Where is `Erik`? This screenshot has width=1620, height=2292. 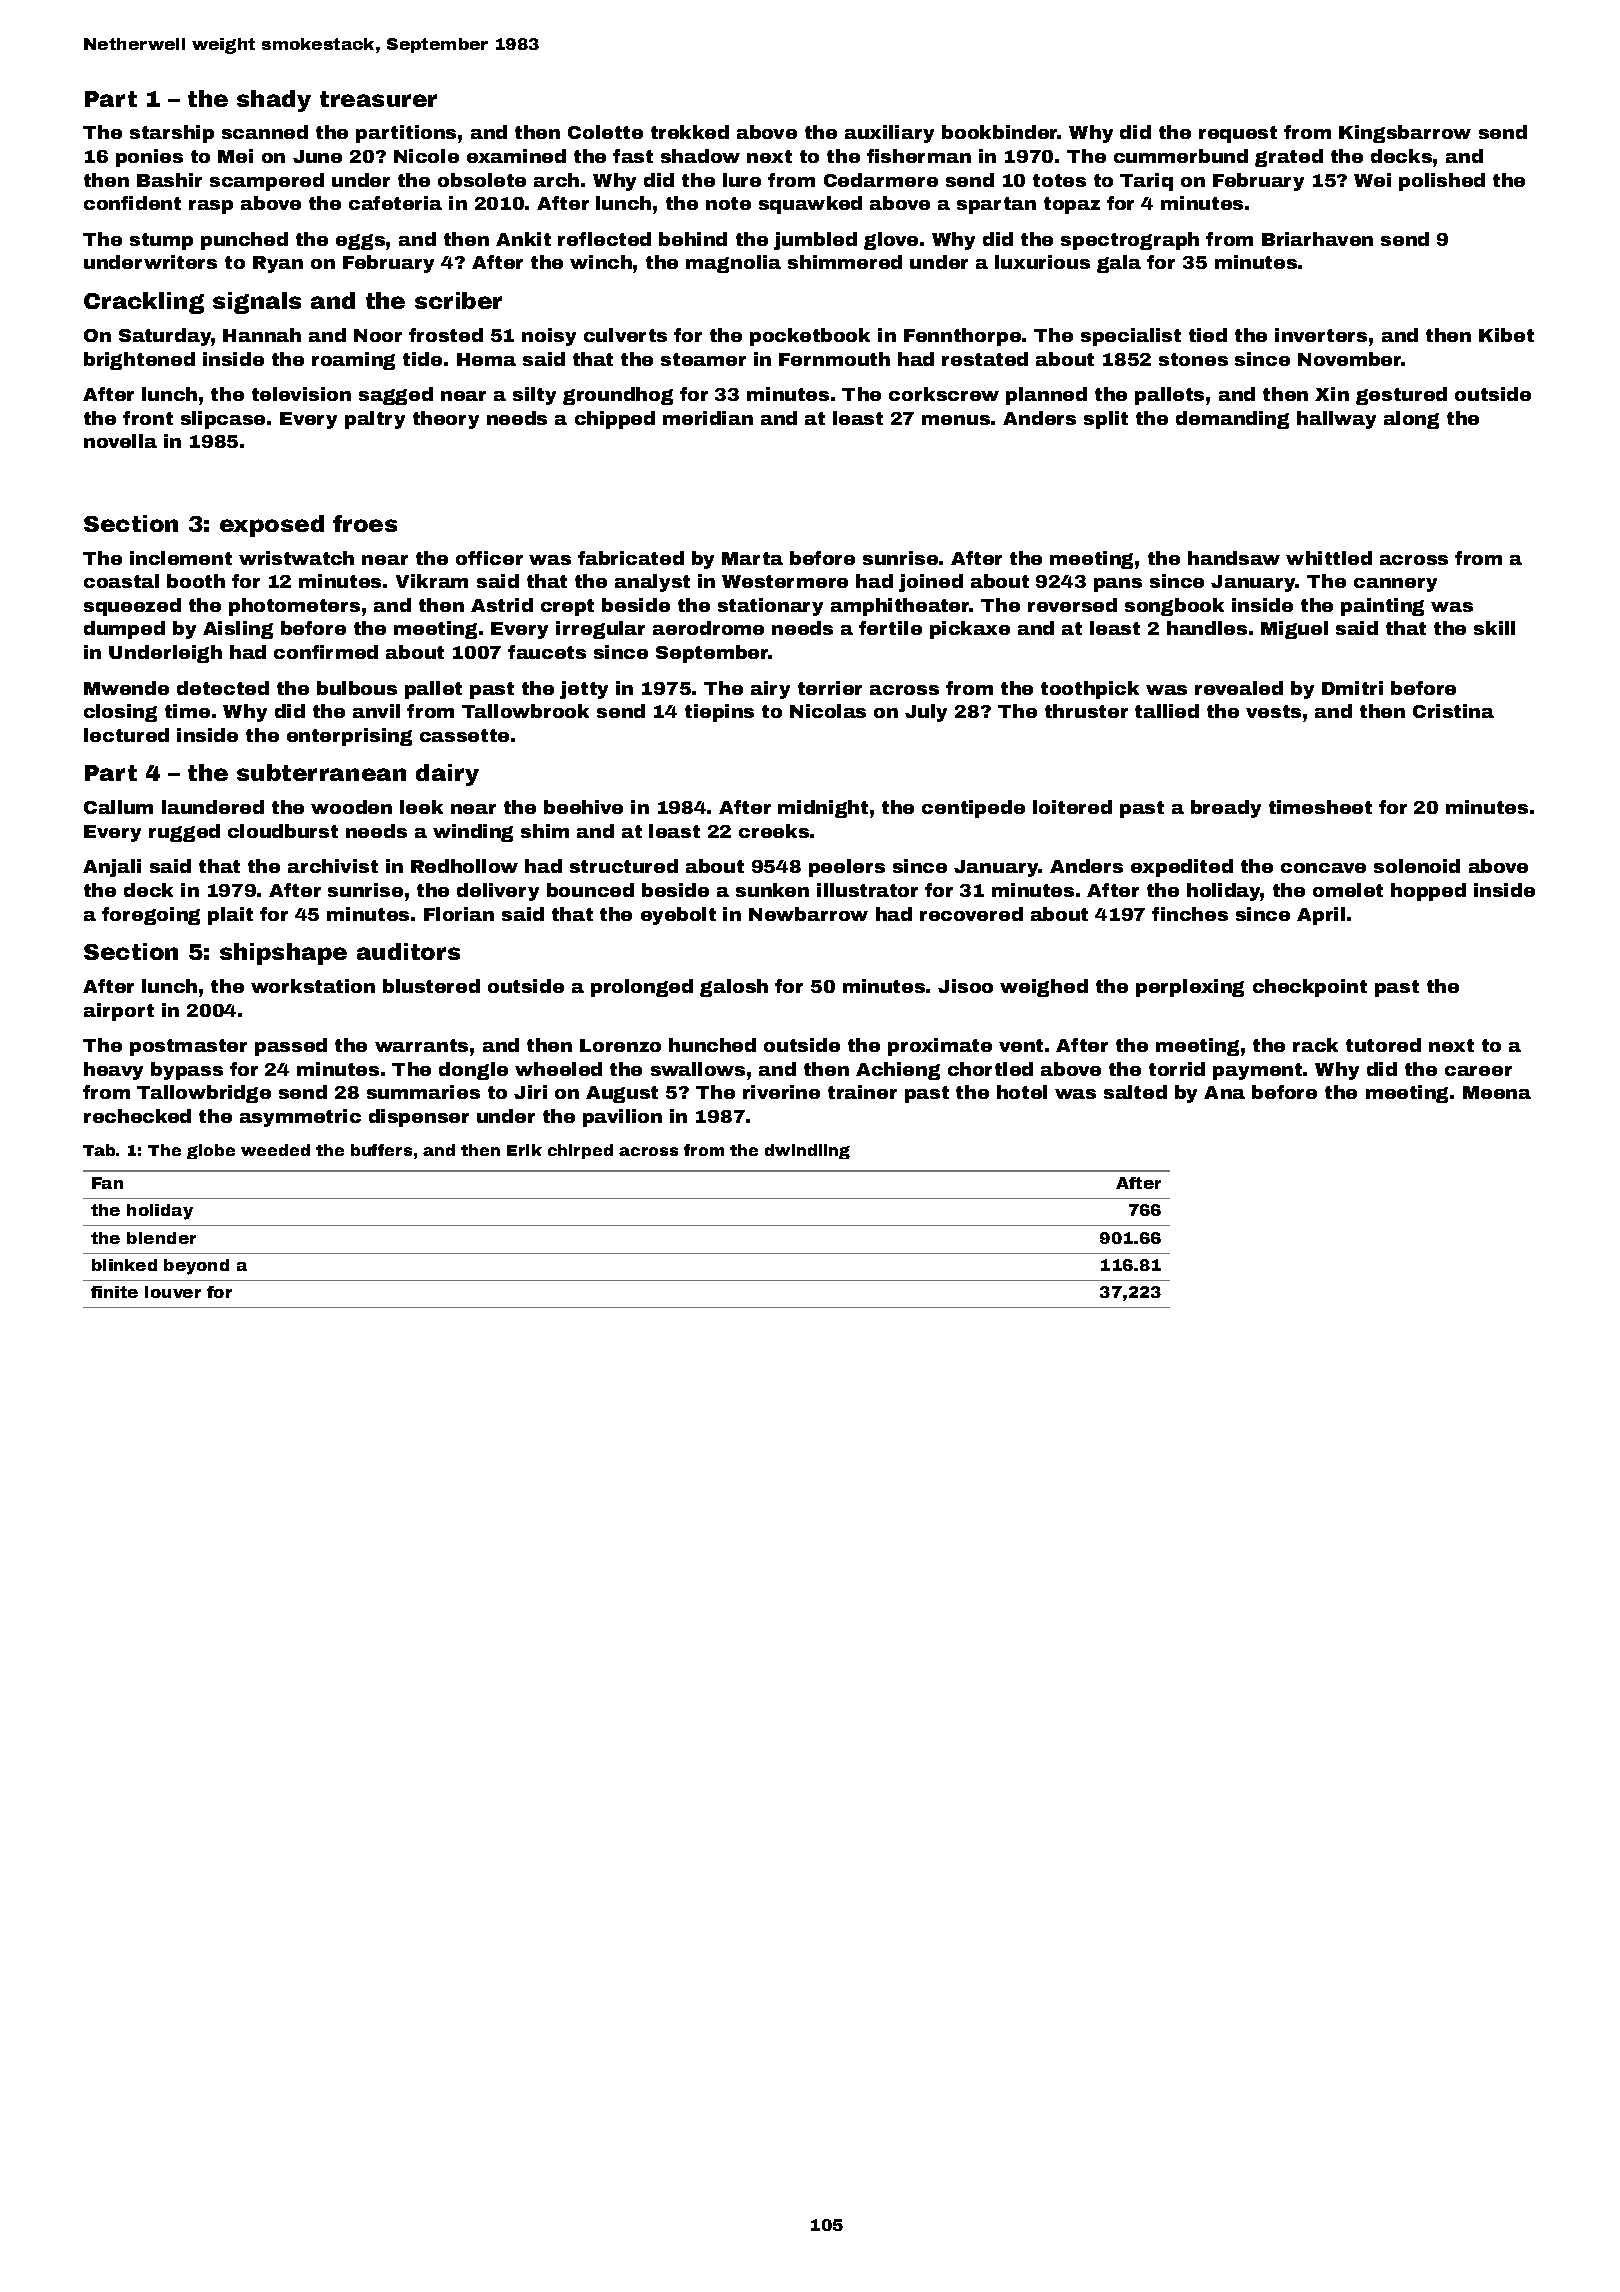
Erik is located at coordinates (524, 1150).
